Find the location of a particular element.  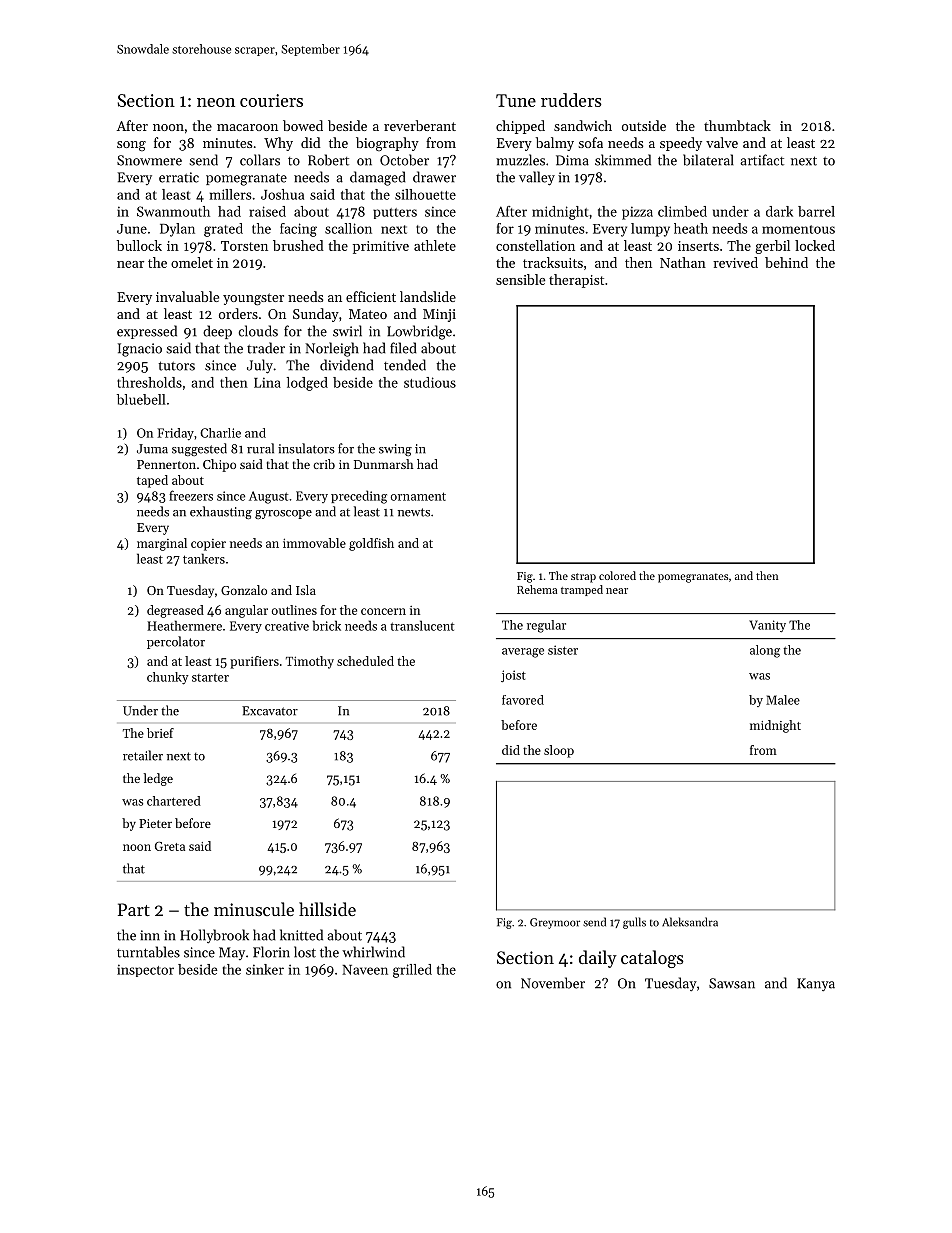

November is located at coordinates (553, 983).
